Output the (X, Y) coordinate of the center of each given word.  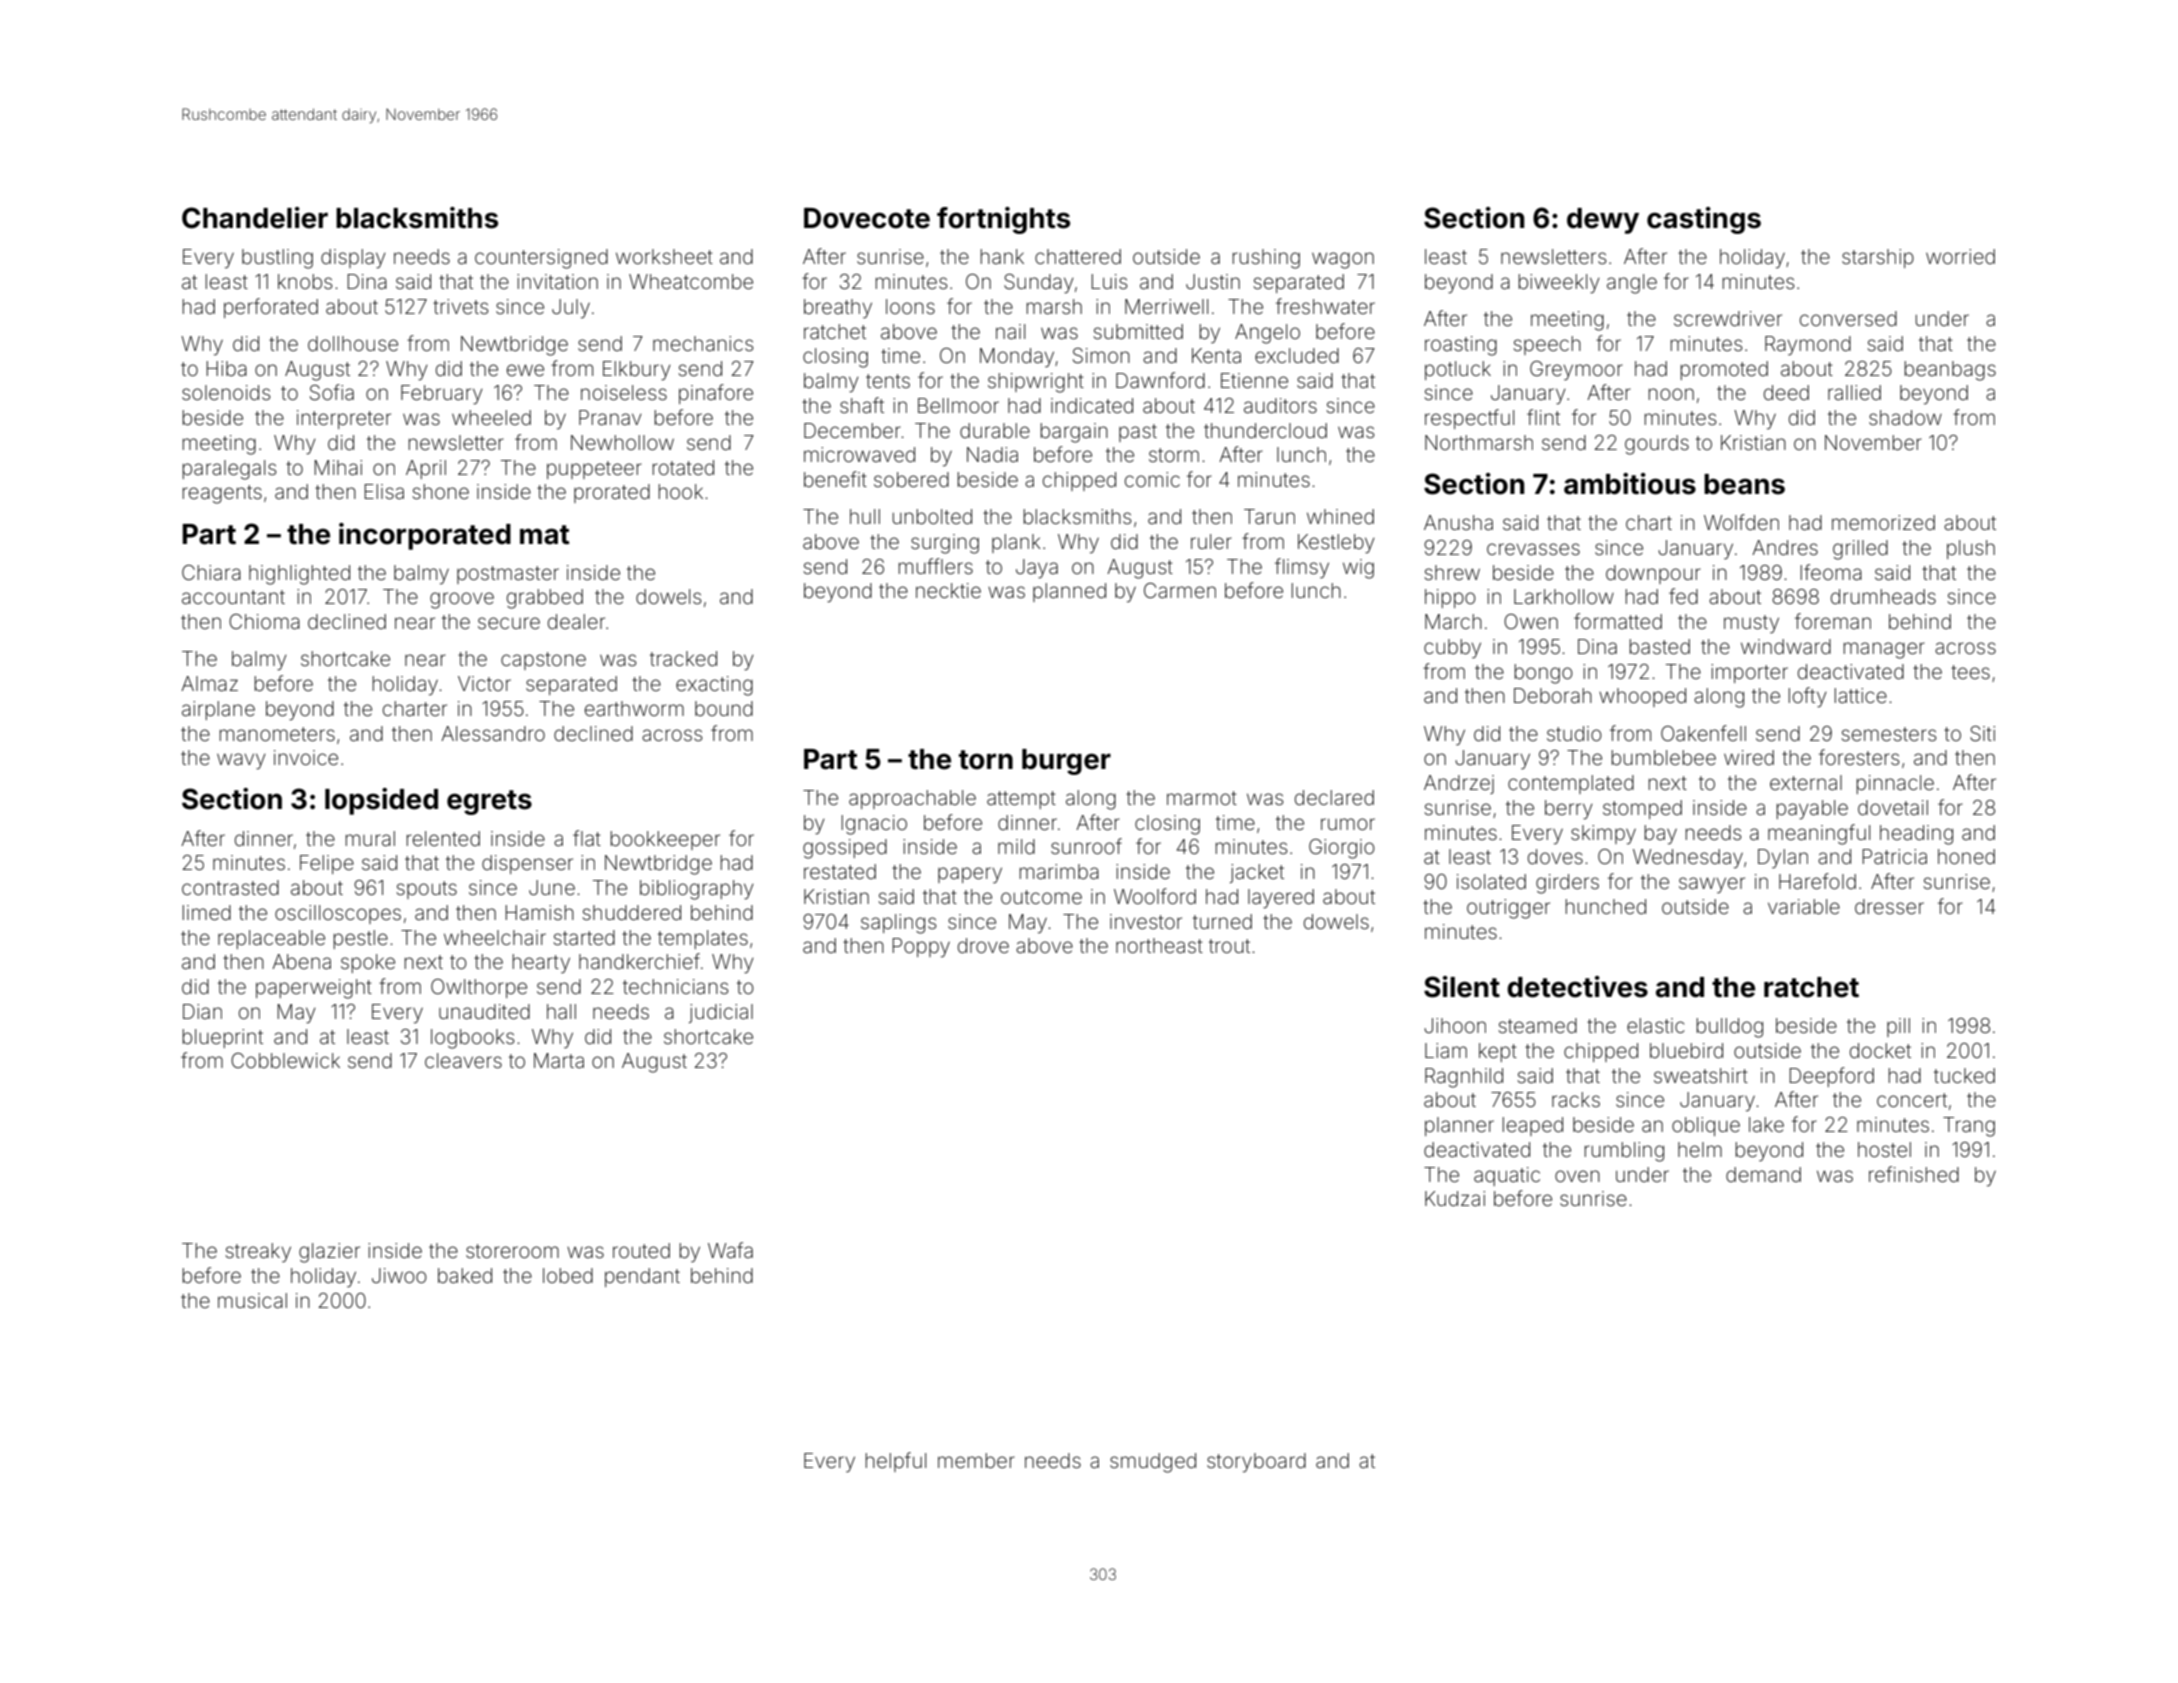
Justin (1213, 281)
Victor (484, 683)
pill (1898, 1027)
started (584, 937)
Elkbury (637, 371)
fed (1683, 596)
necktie (948, 590)
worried (1960, 256)
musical (252, 1300)
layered (1281, 899)
